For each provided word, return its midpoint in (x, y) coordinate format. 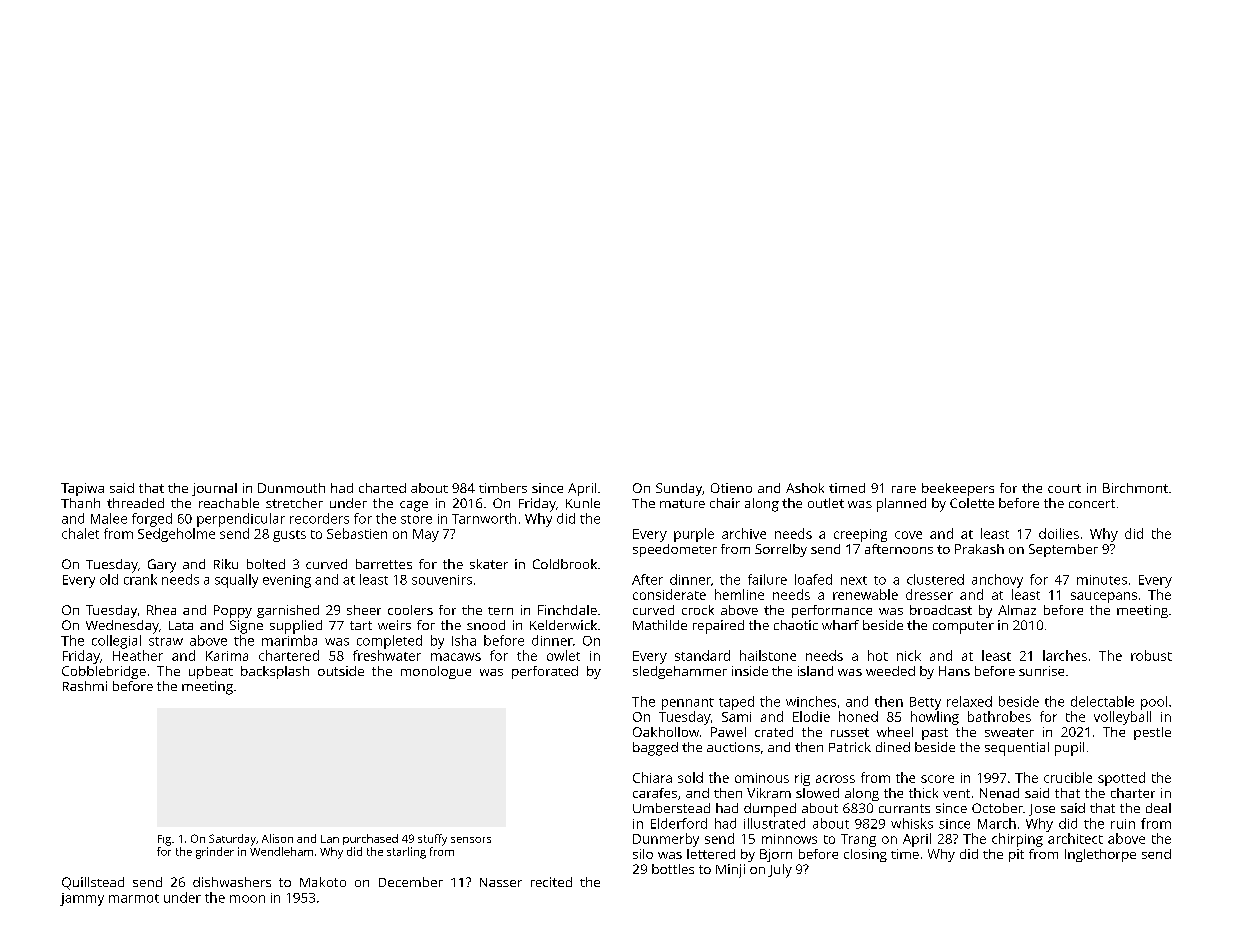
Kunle (583, 503)
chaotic (796, 625)
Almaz (1017, 610)
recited (551, 882)
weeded (890, 671)
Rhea (161, 610)
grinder (215, 853)
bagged (655, 749)
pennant (688, 704)
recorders (319, 518)
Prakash (979, 549)
